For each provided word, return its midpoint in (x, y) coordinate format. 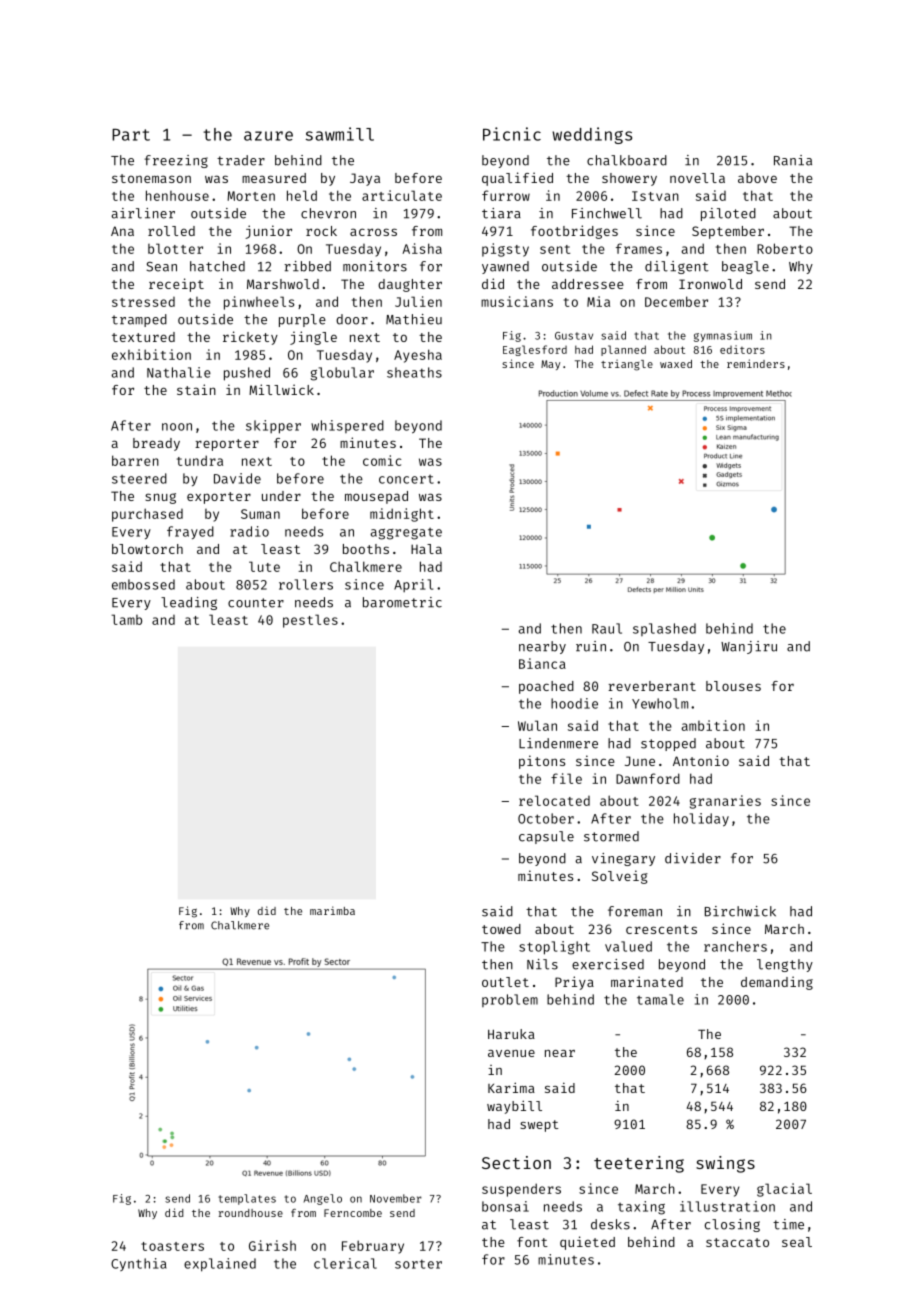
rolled (171, 231)
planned (623, 350)
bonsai (505, 1206)
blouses (733, 686)
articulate (402, 195)
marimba (332, 910)
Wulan (537, 725)
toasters (172, 1246)
